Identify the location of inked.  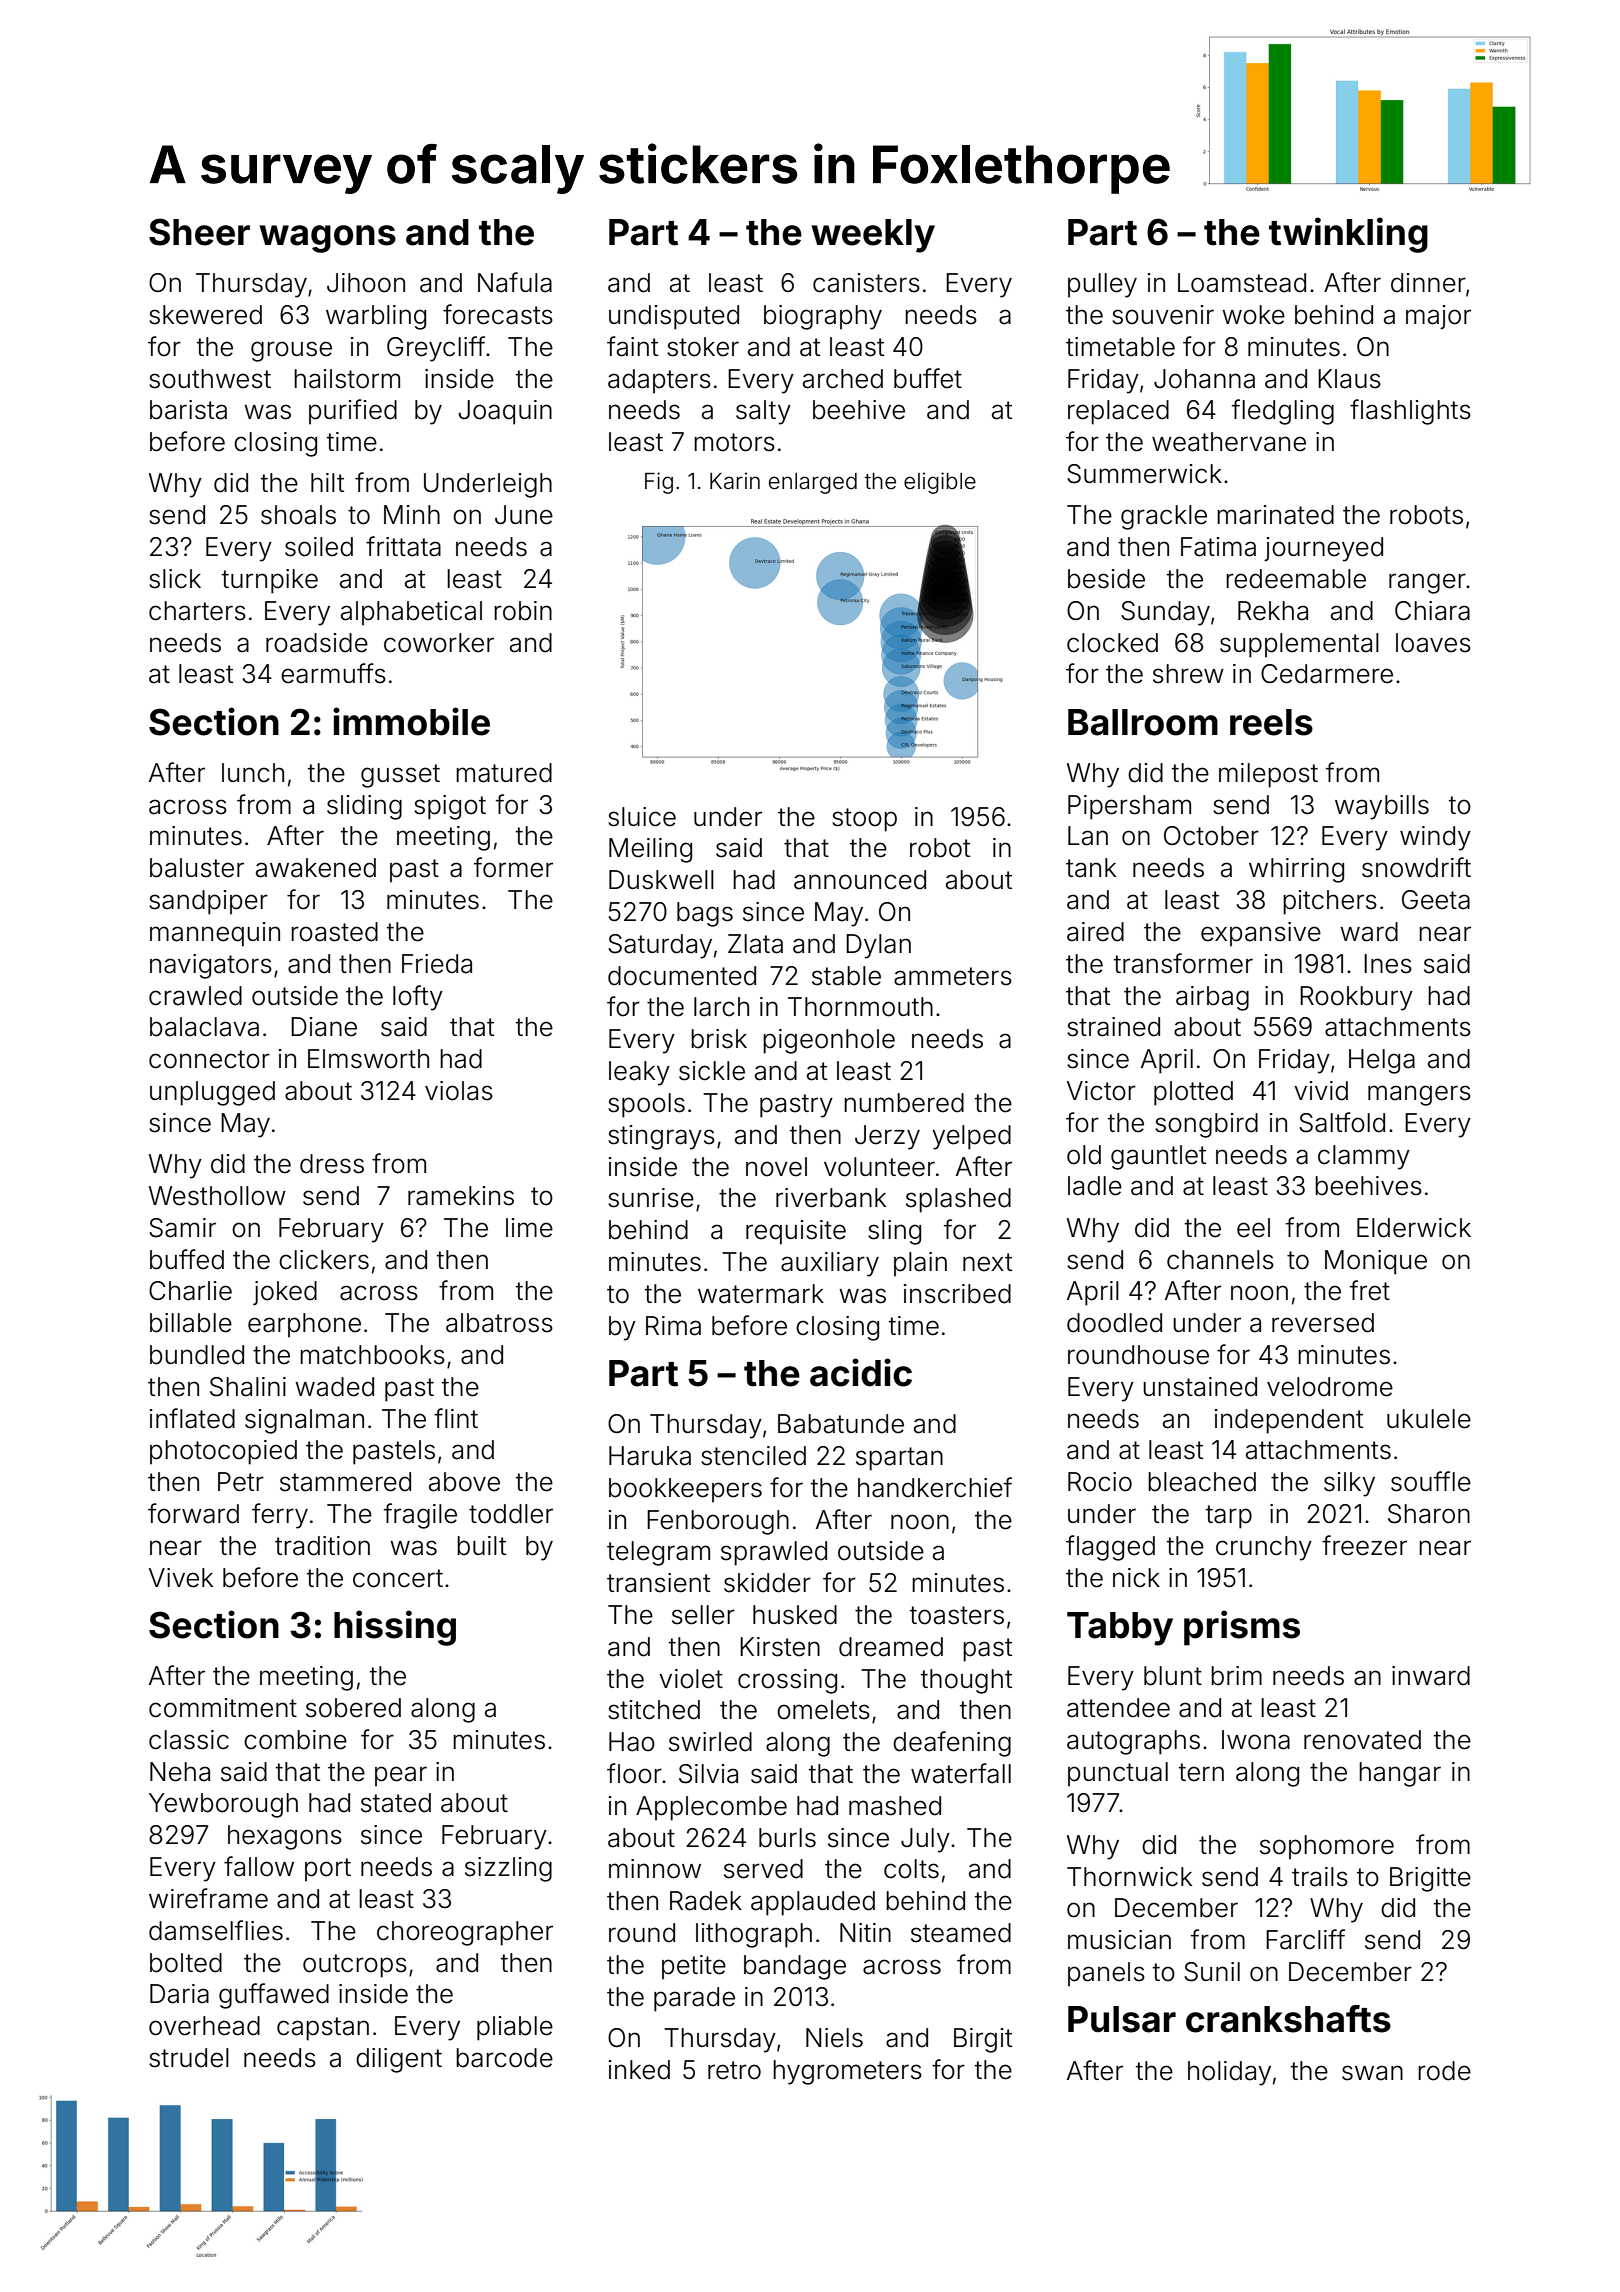
(639, 2070).
